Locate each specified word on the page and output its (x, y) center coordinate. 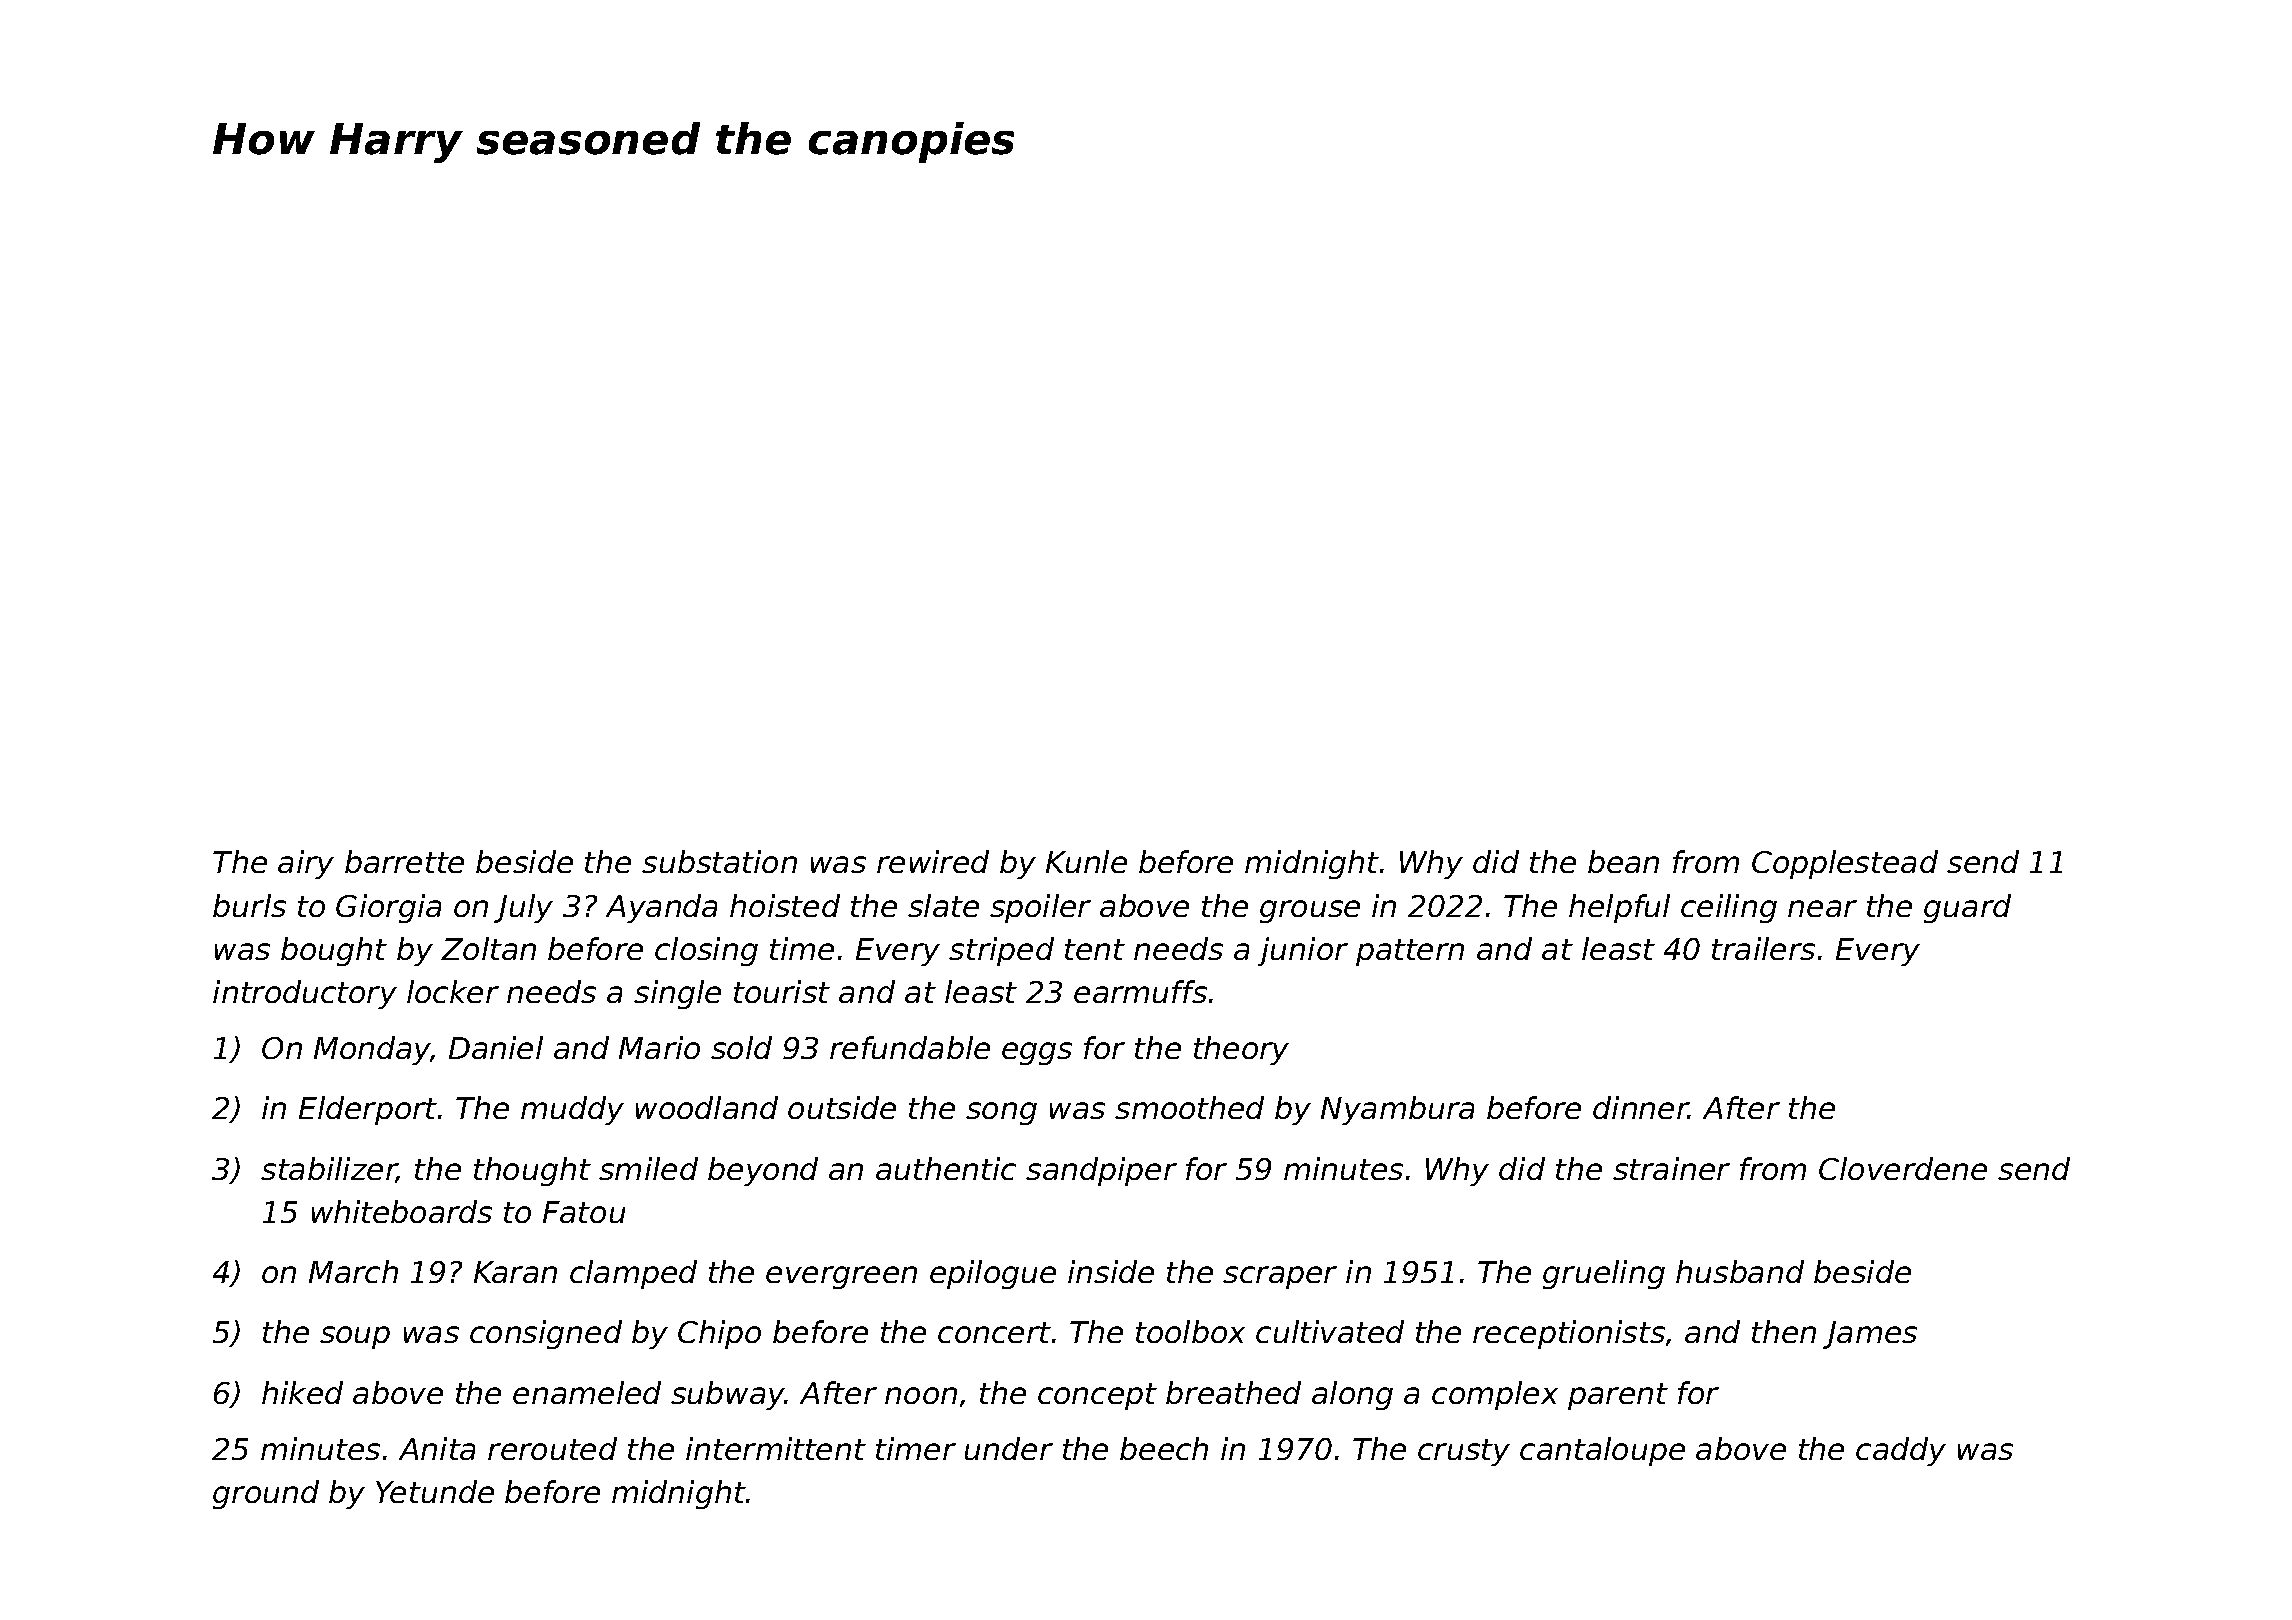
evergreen (841, 1277)
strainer (1671, 1168)
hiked (302, 1392)
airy (306, 864)
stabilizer (329, 1170)
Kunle (1086, 861)
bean (1623, 861)
